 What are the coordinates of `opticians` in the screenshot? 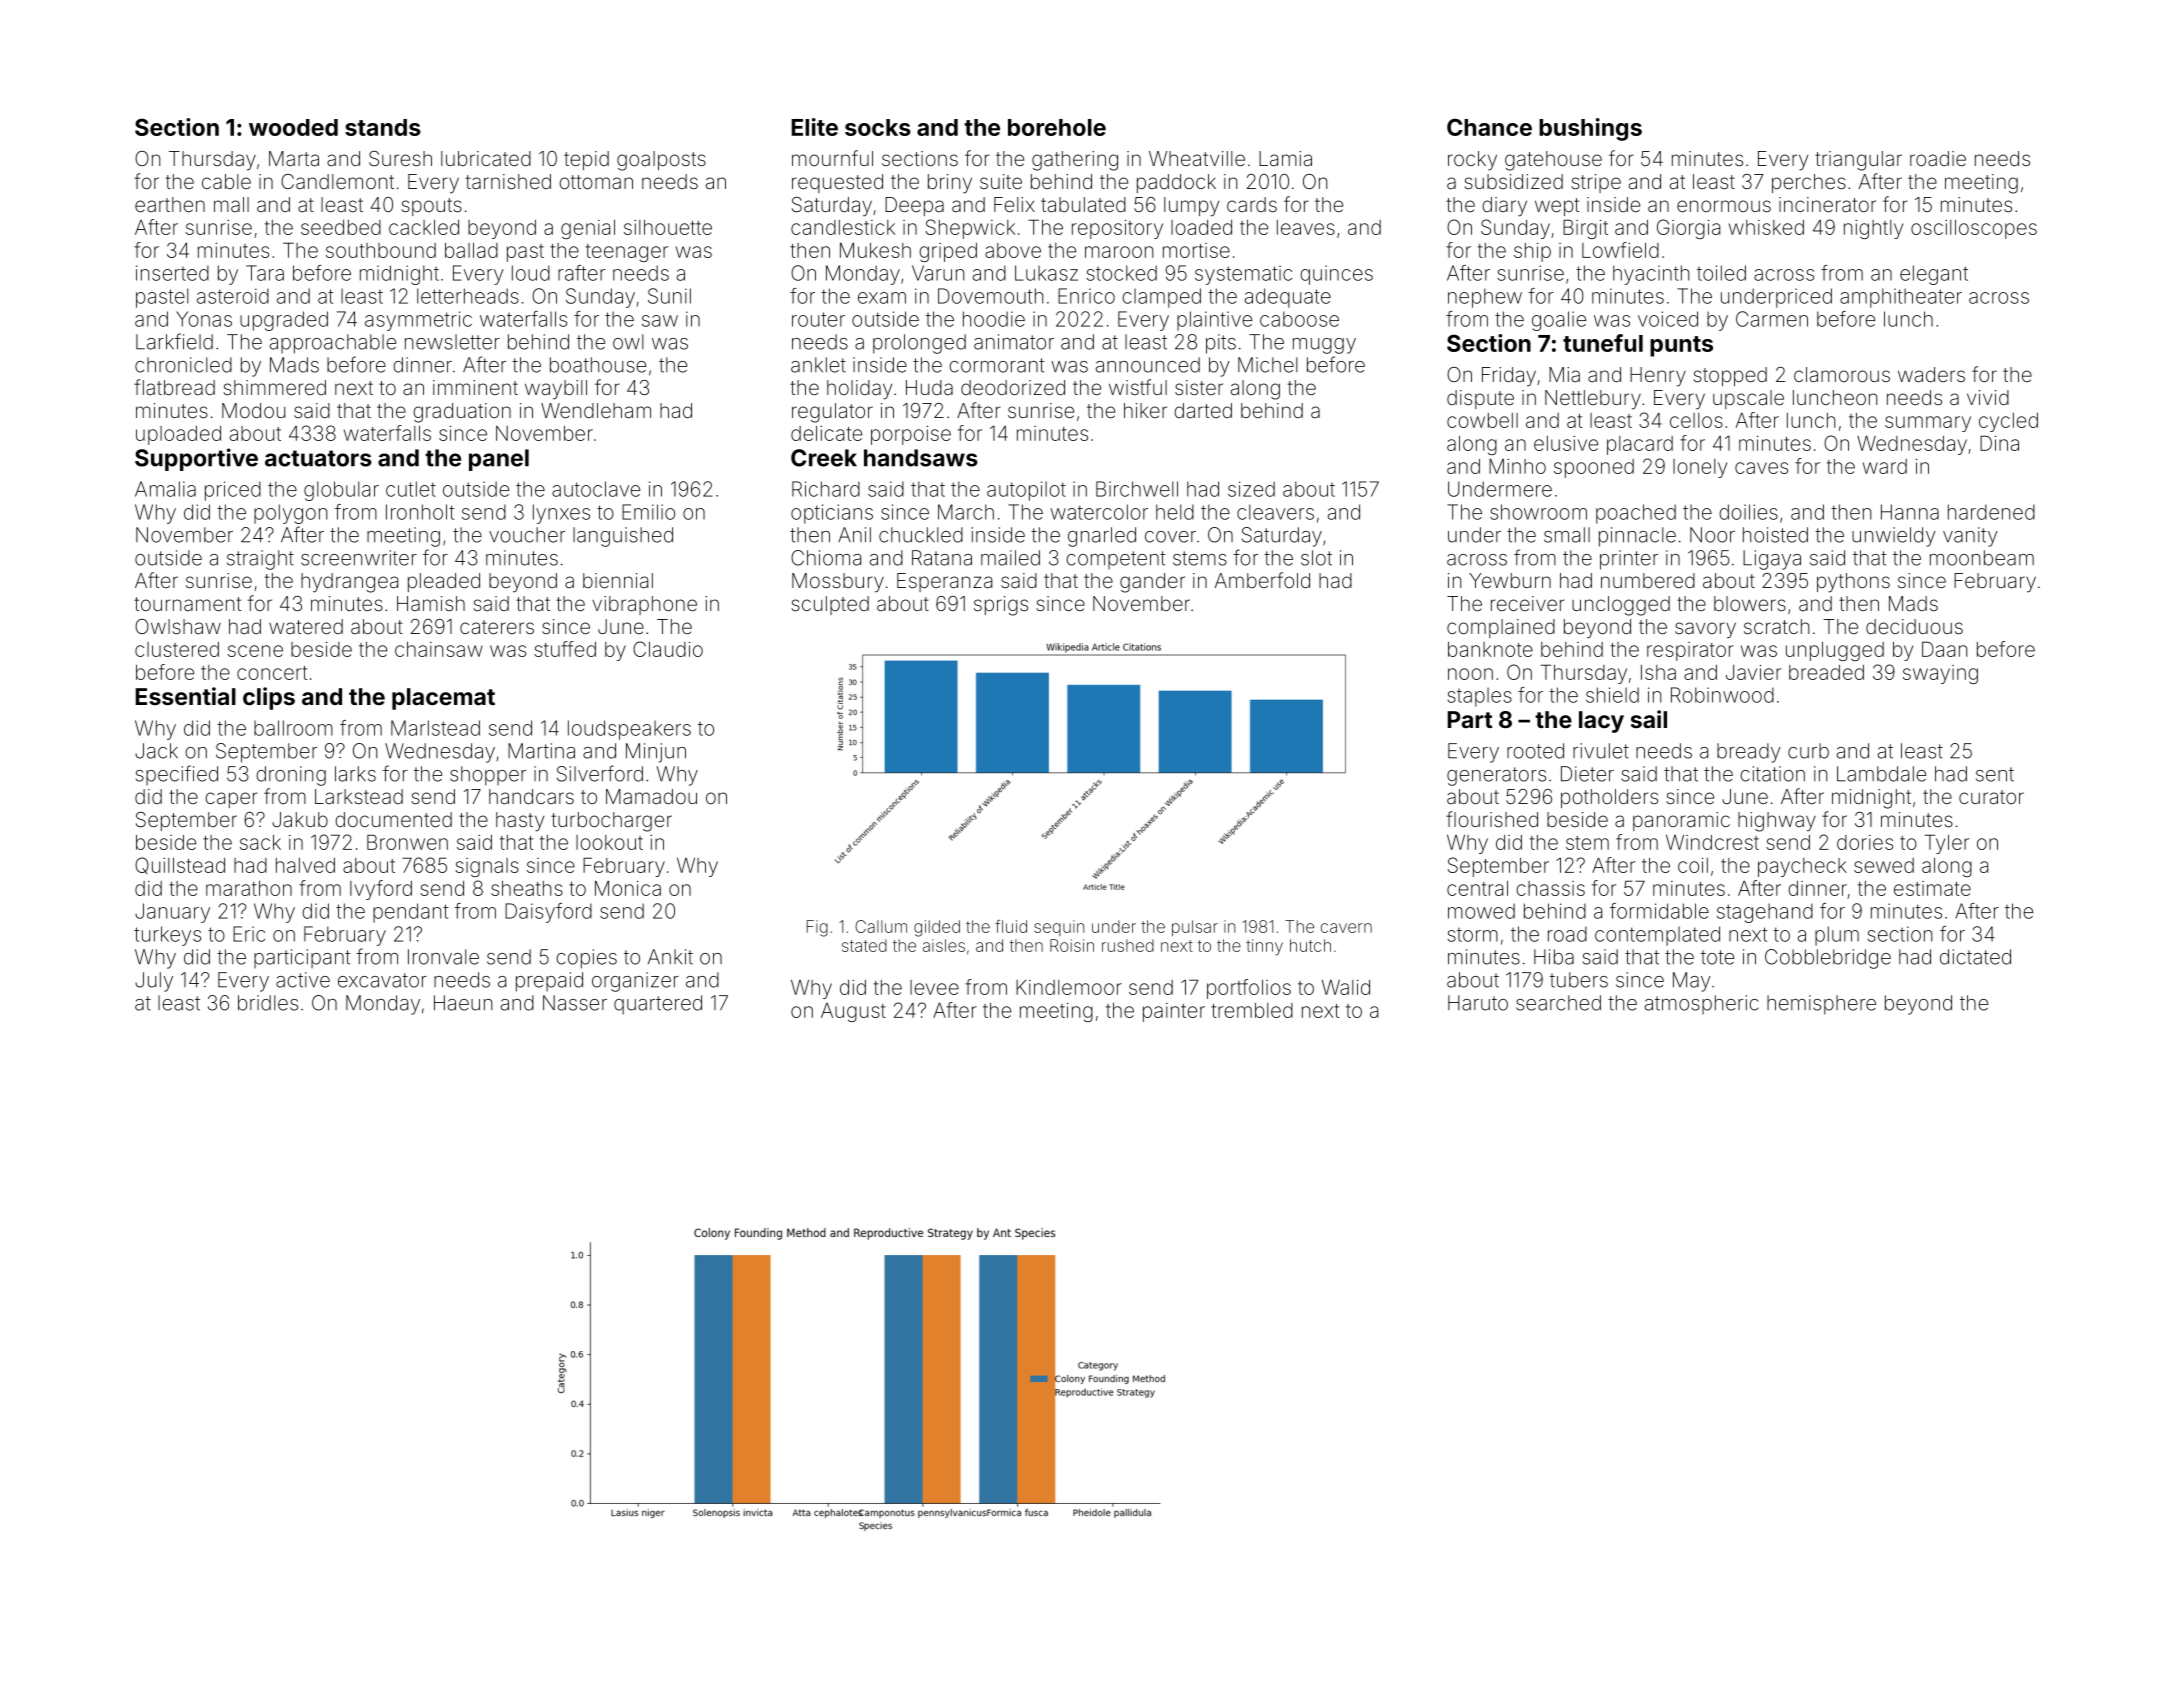 It's located at (832, 514).
